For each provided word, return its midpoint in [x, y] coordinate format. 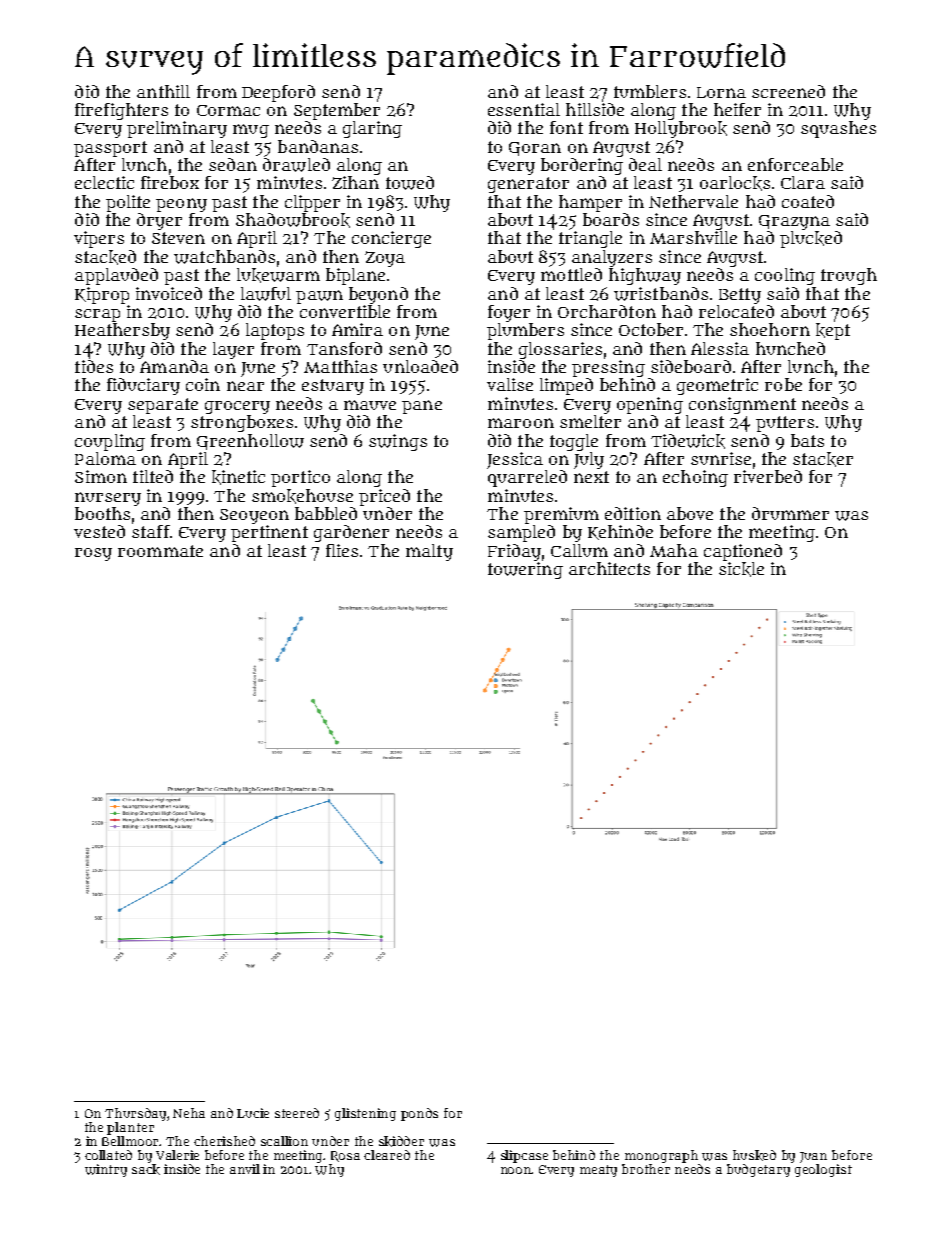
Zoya [385, 259]
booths [102, 513]
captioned [743, 552]
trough [849, 276]
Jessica [515, 460]
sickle [741, 569]
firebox [170, 182]
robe [783, 384]
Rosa [345, 1156]
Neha [189, 1113]
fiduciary [143, 386]
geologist [823, 1170]
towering [525, 570]
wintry [106, 1170]
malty [429, 552]
